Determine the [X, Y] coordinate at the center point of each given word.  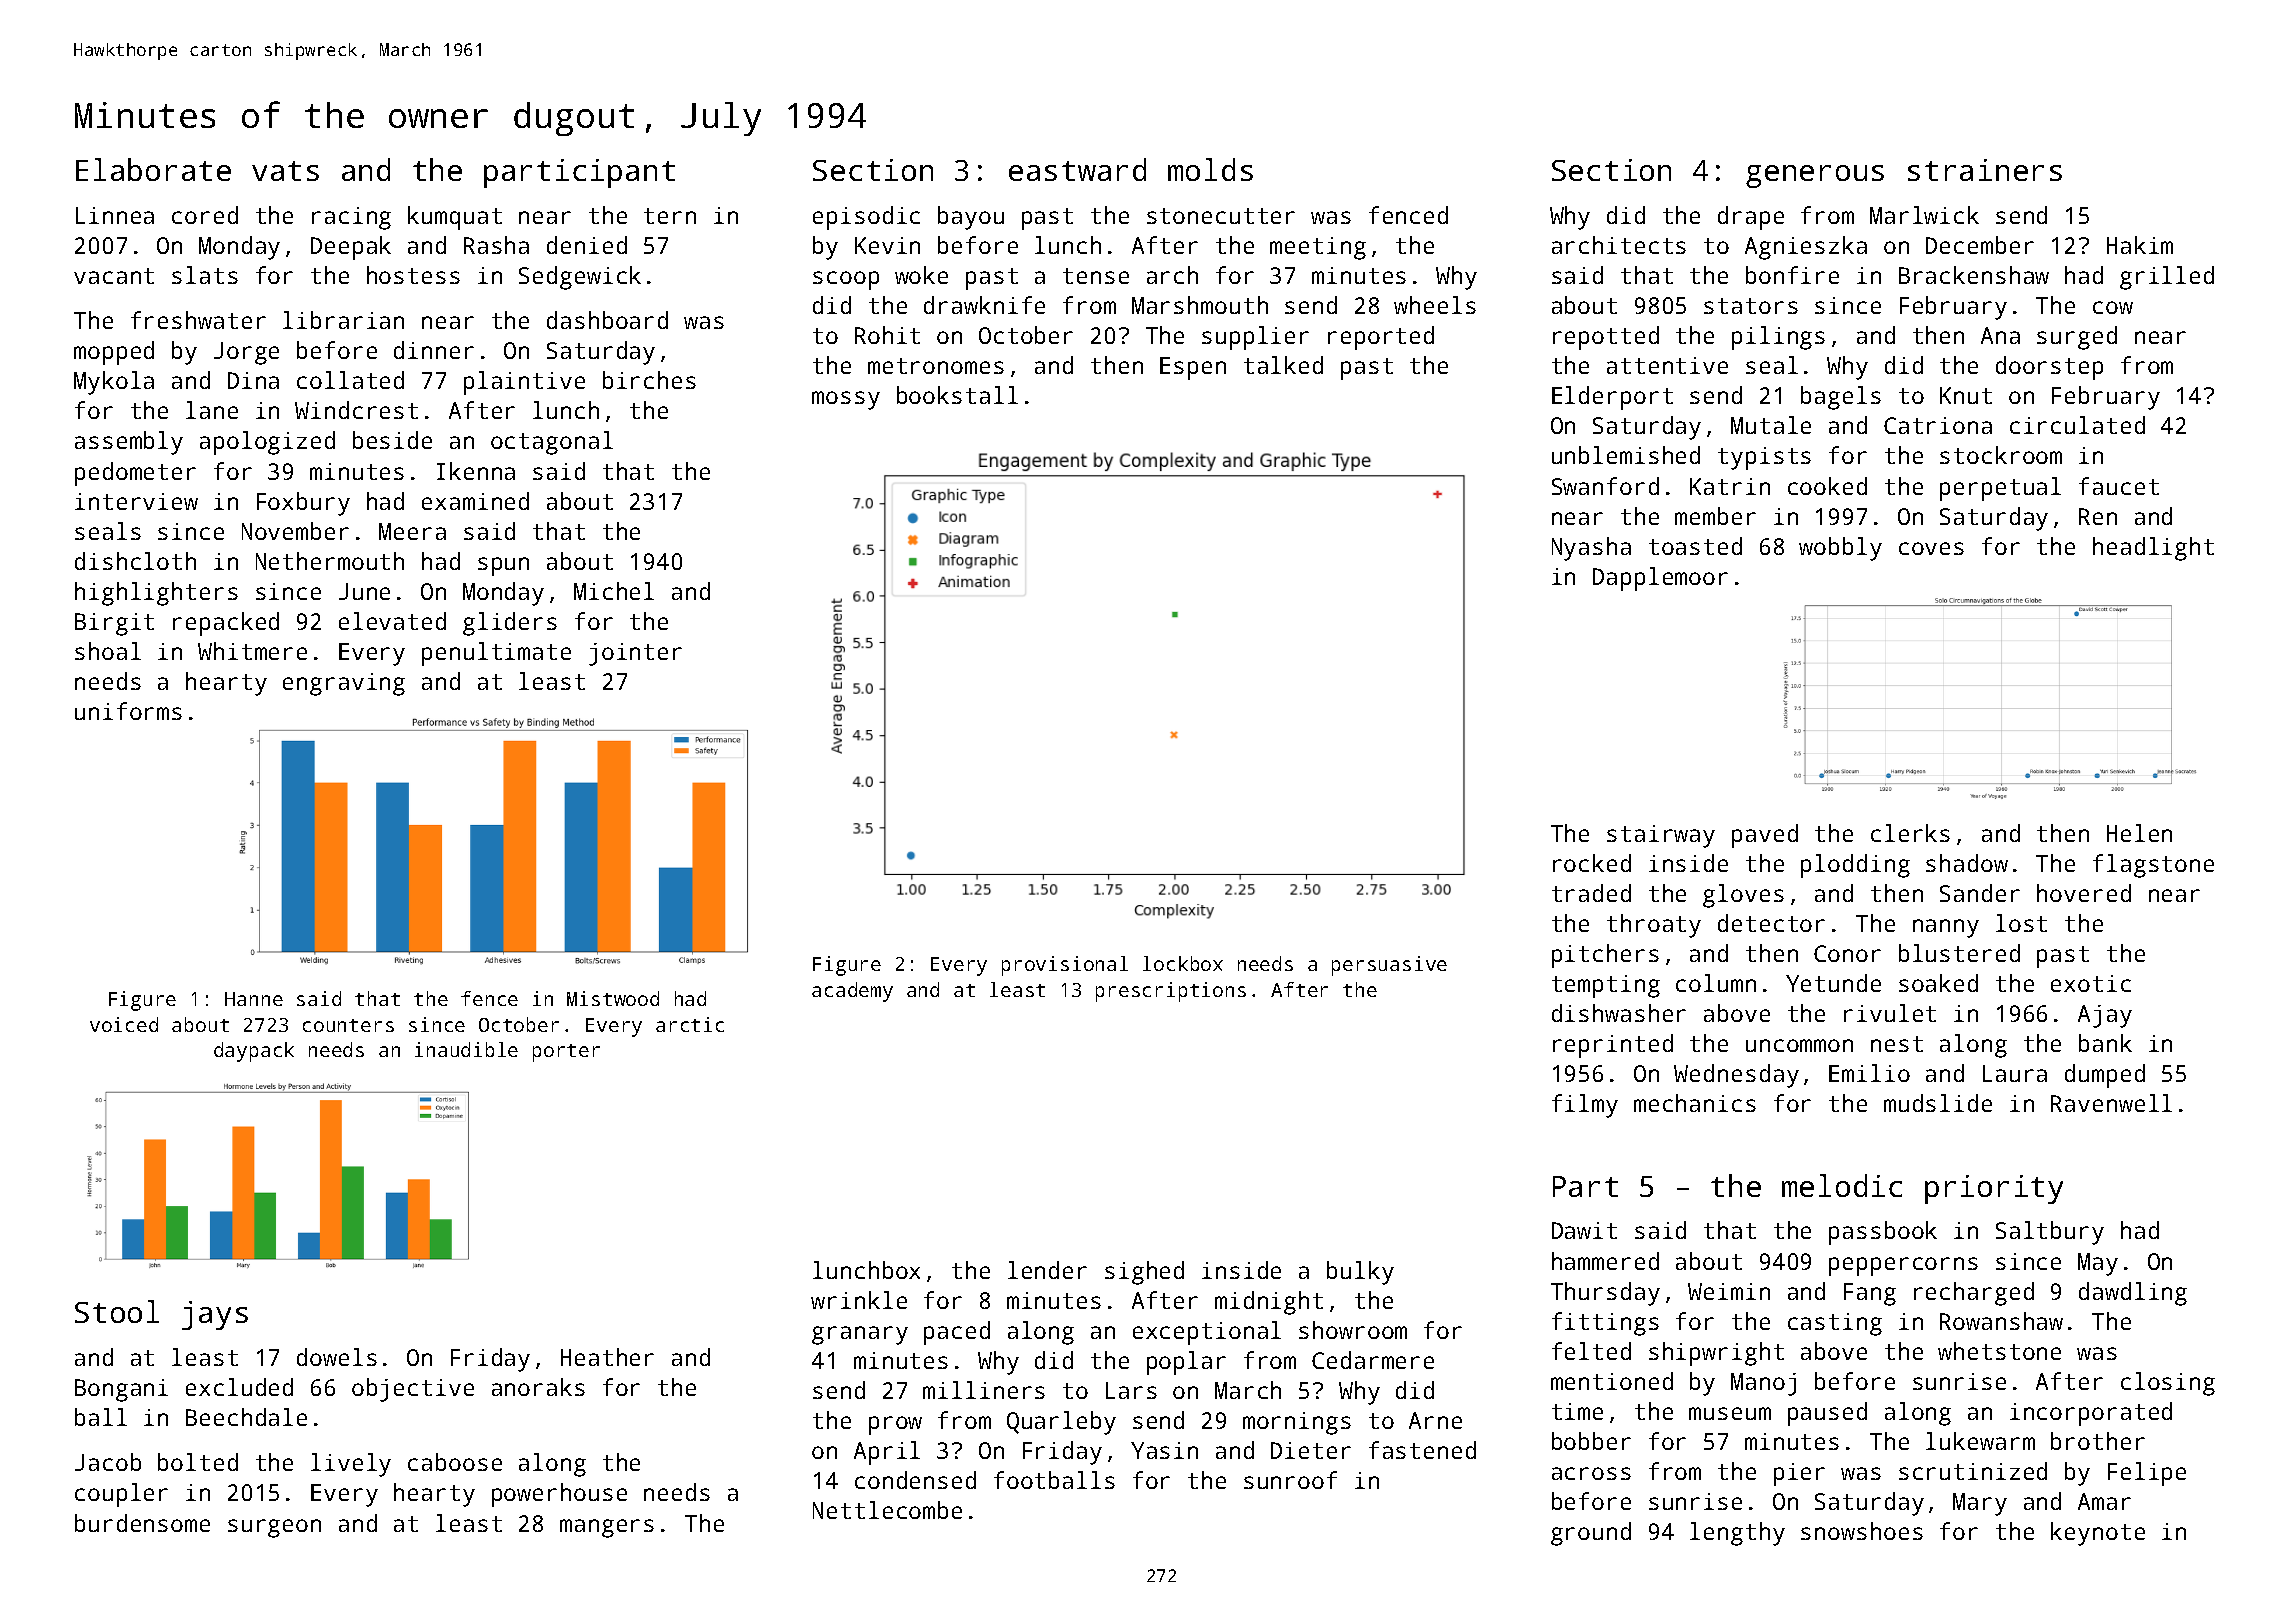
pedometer [135, 474]
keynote [2098, 1534]
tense [1096, 276]
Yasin [1164, 1450]
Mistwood [613, 998]
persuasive [1389, 966]
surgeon [274, 1528]
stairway [1661, 836]
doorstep [2049, 368]
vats [285, 171]
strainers [1985, 170]
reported [1381, 338]
